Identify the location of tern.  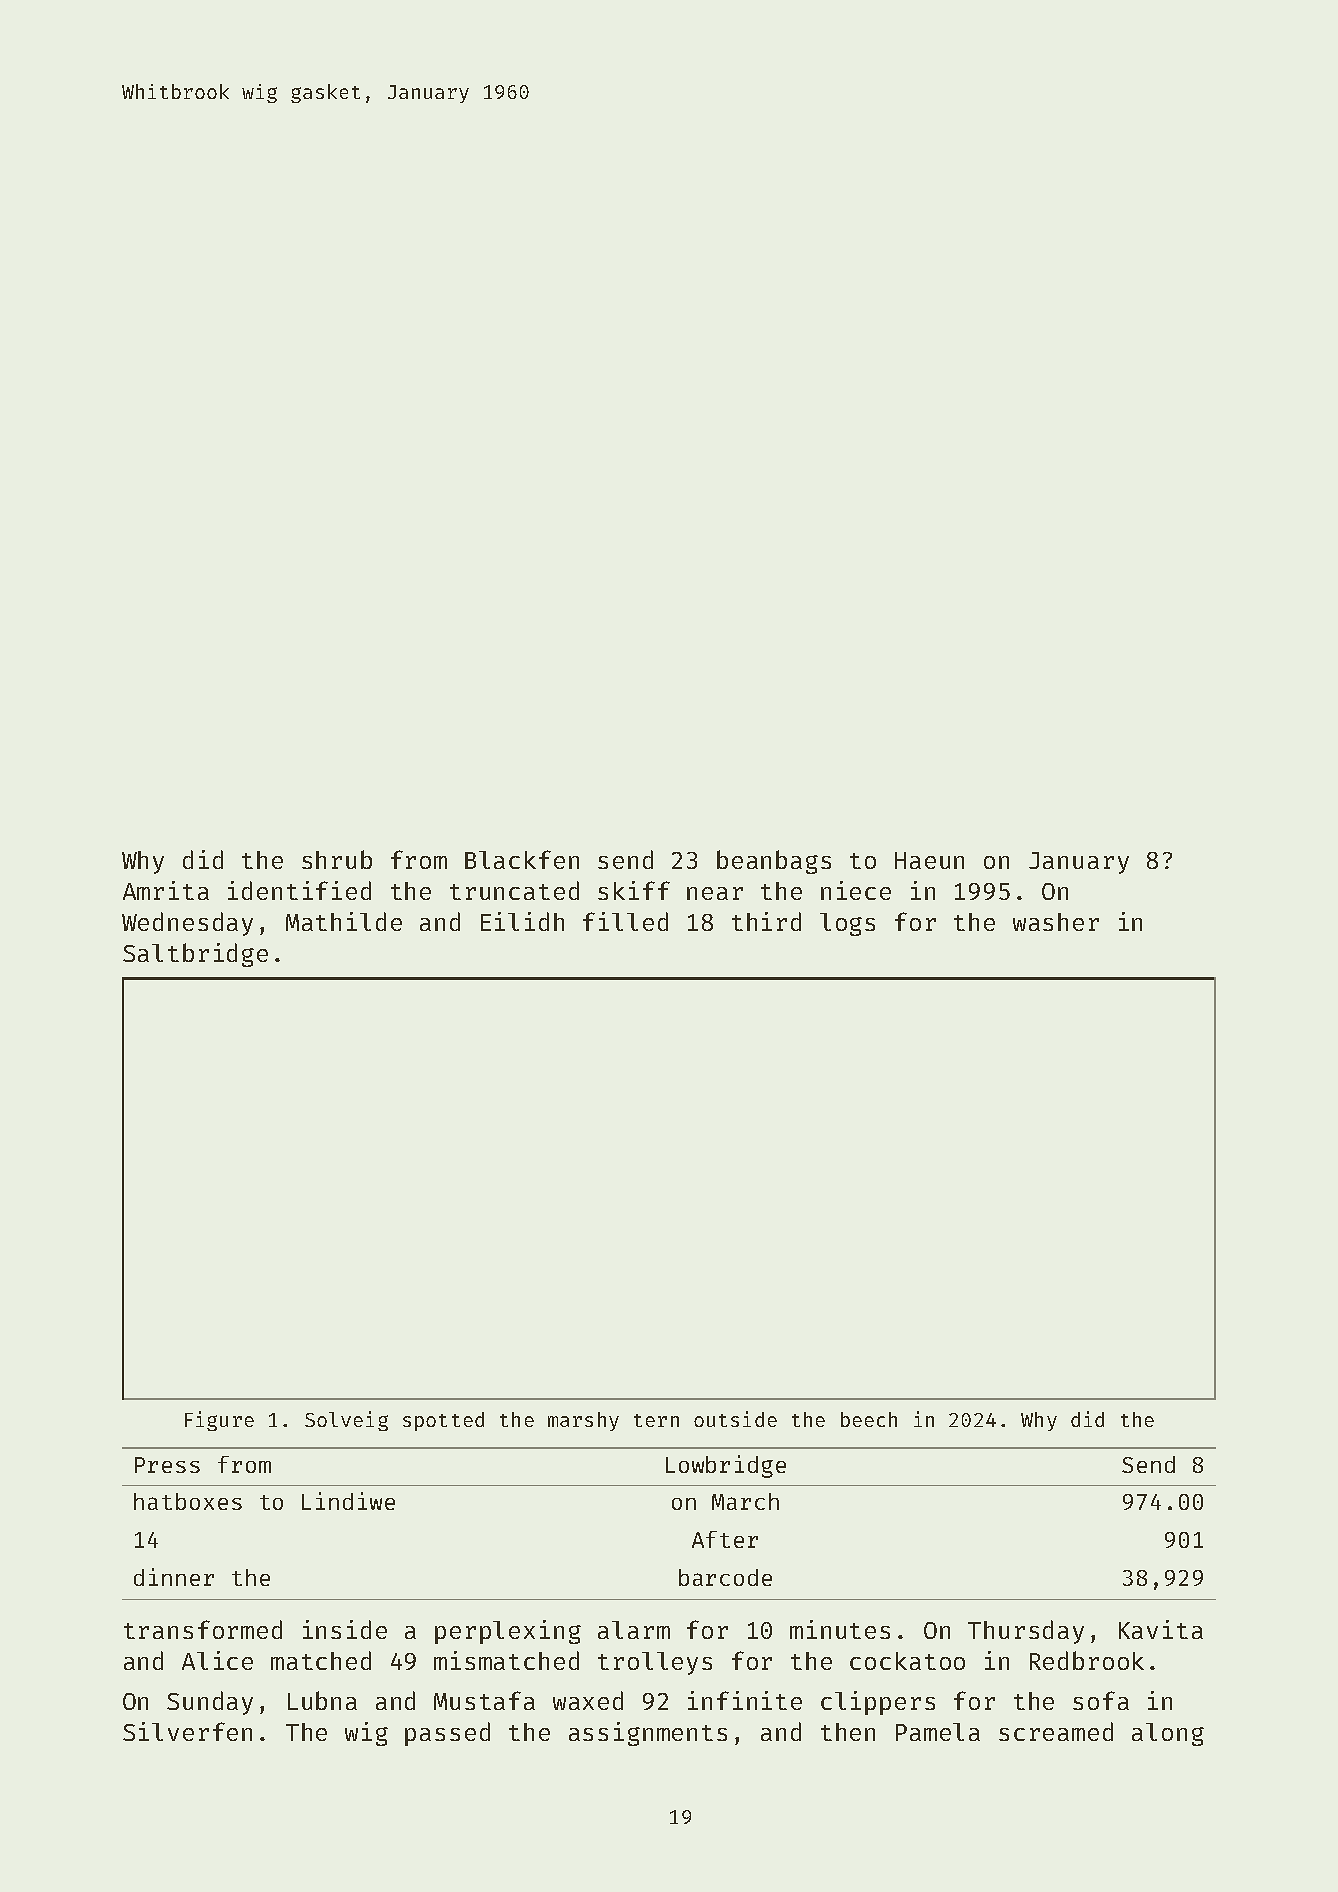
(656, 1420).
